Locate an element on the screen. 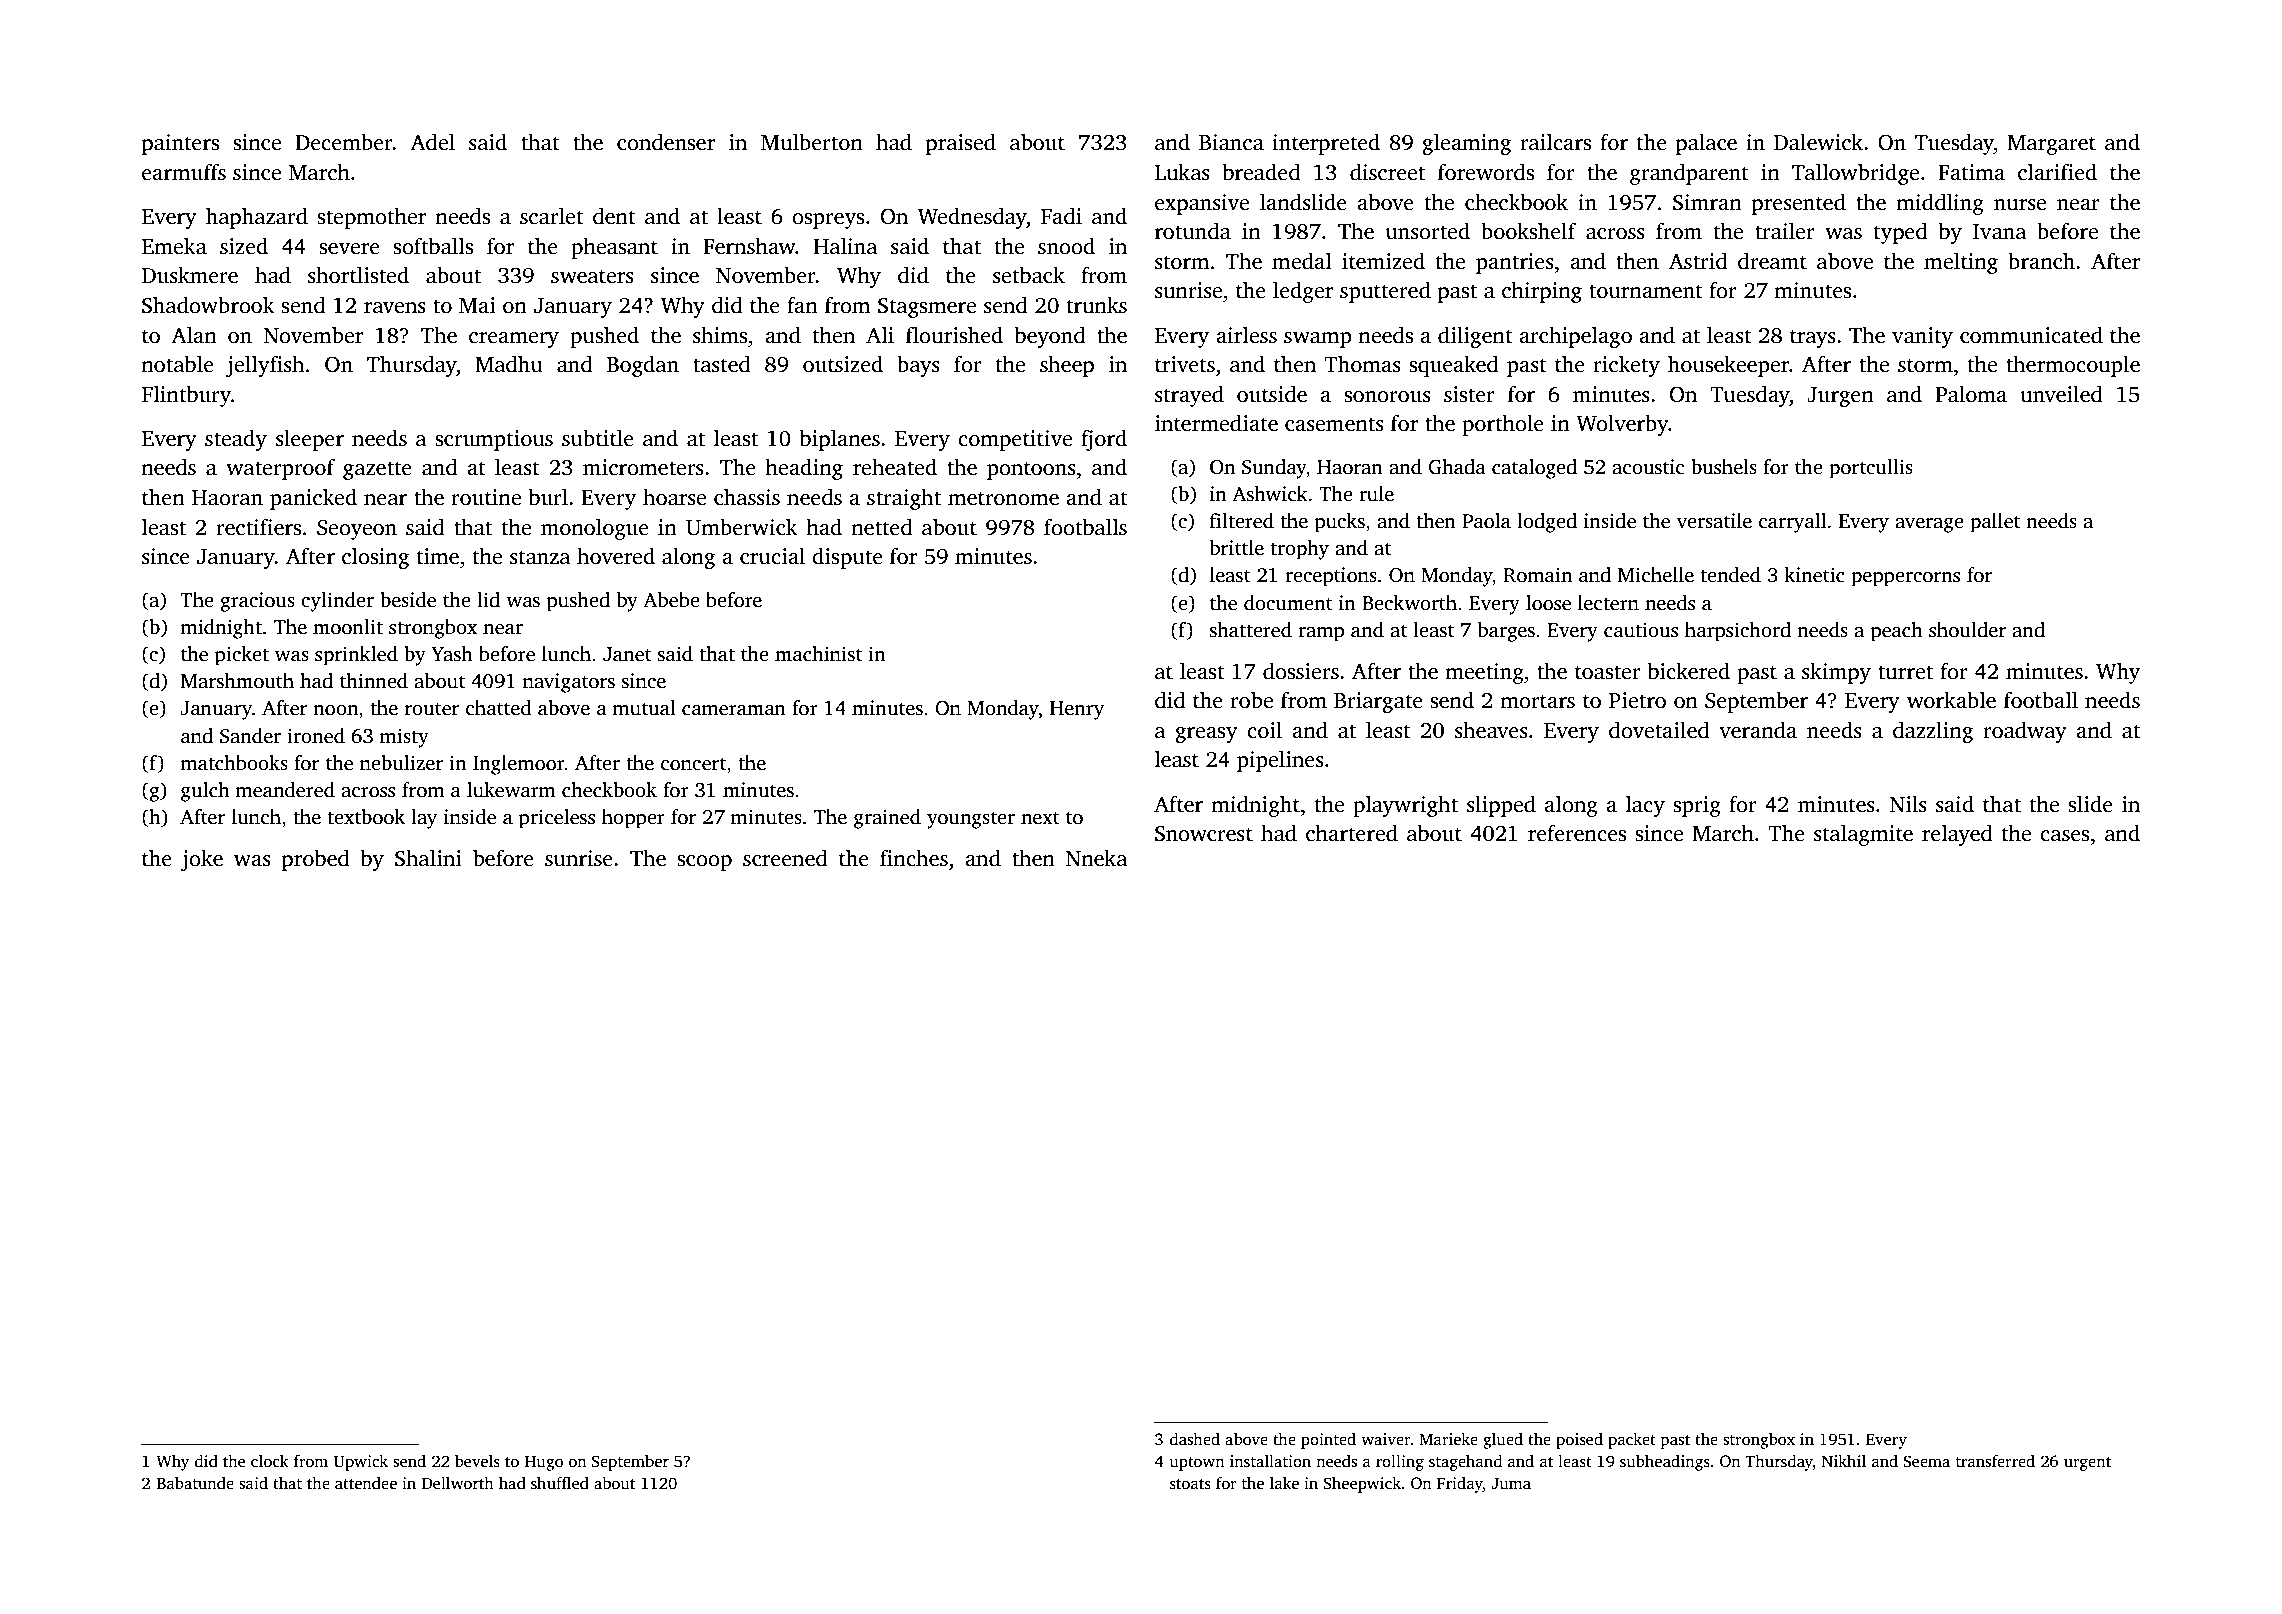 The width and height of the screenshot is (2282, 1614). Hugo is located at coordinates (544, 1463).
